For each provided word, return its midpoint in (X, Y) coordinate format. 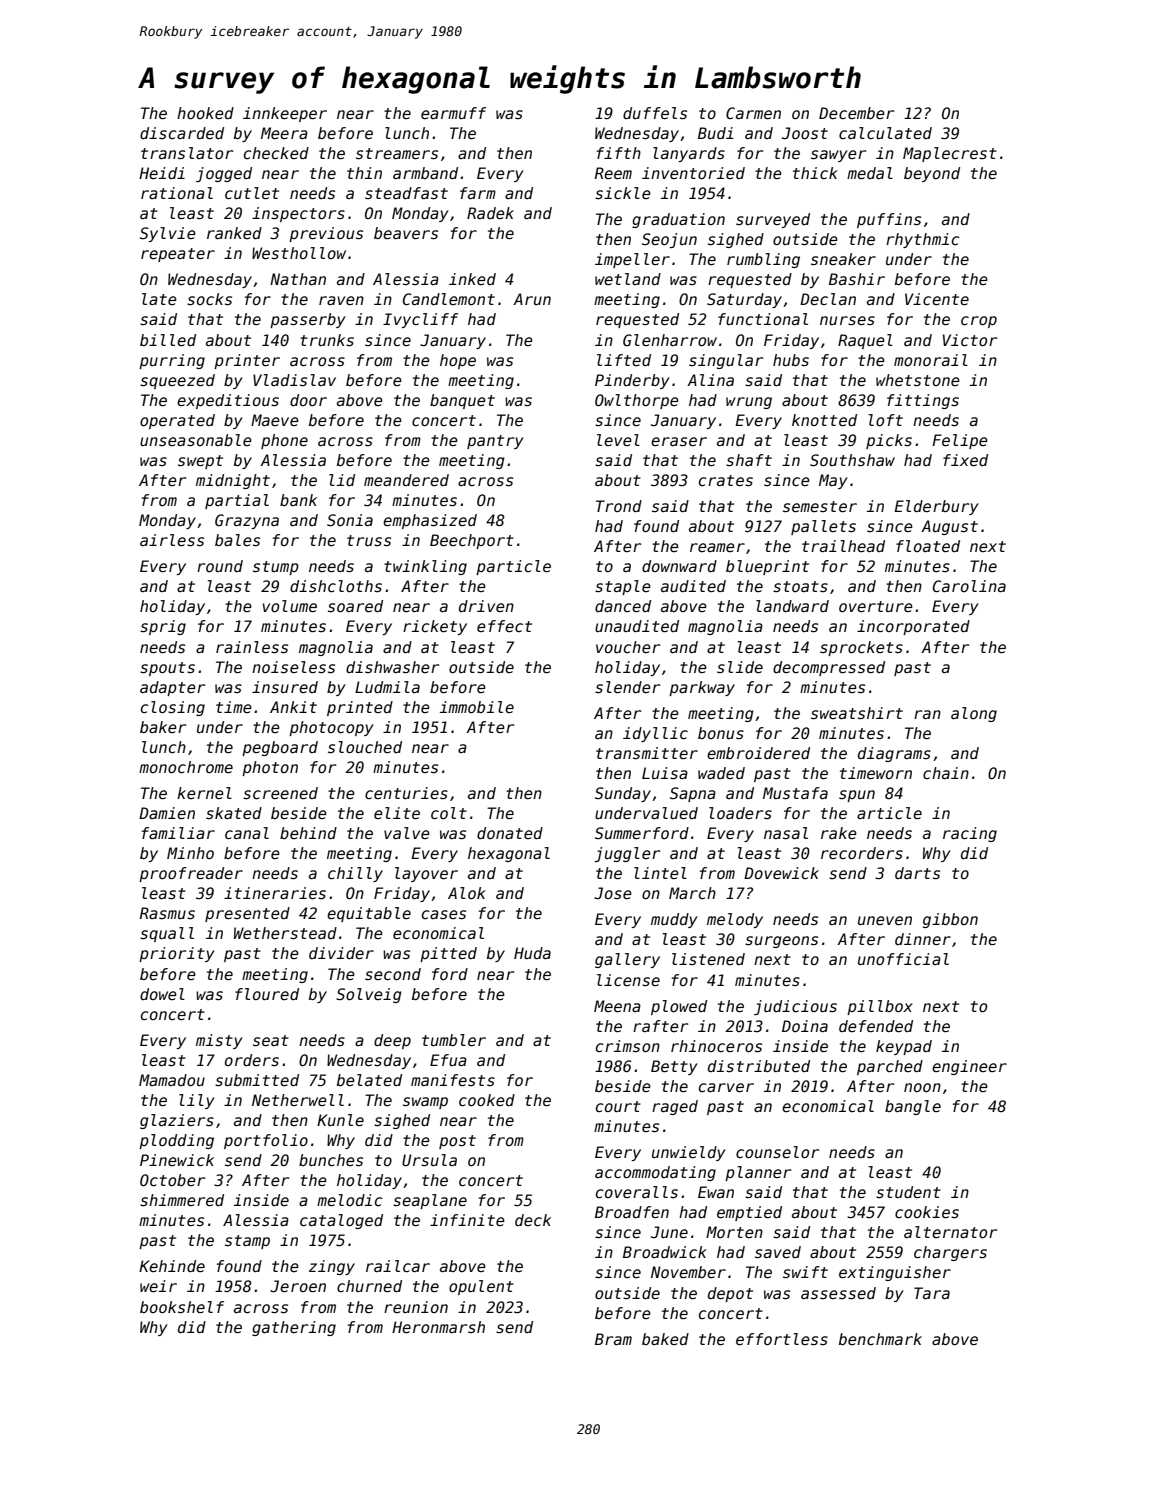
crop (979, 322)
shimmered (182, 1200)
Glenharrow (670, 340)
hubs (791, 360)
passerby (308, 320)
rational (177, 193)
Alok (467, 893)
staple (623, 587)
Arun (532, 299)
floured (267, 994)
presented (247, 914)
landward (792, 606)
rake (839, 833)
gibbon (950, 920)
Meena (617, 1006)
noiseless (293, 667)
